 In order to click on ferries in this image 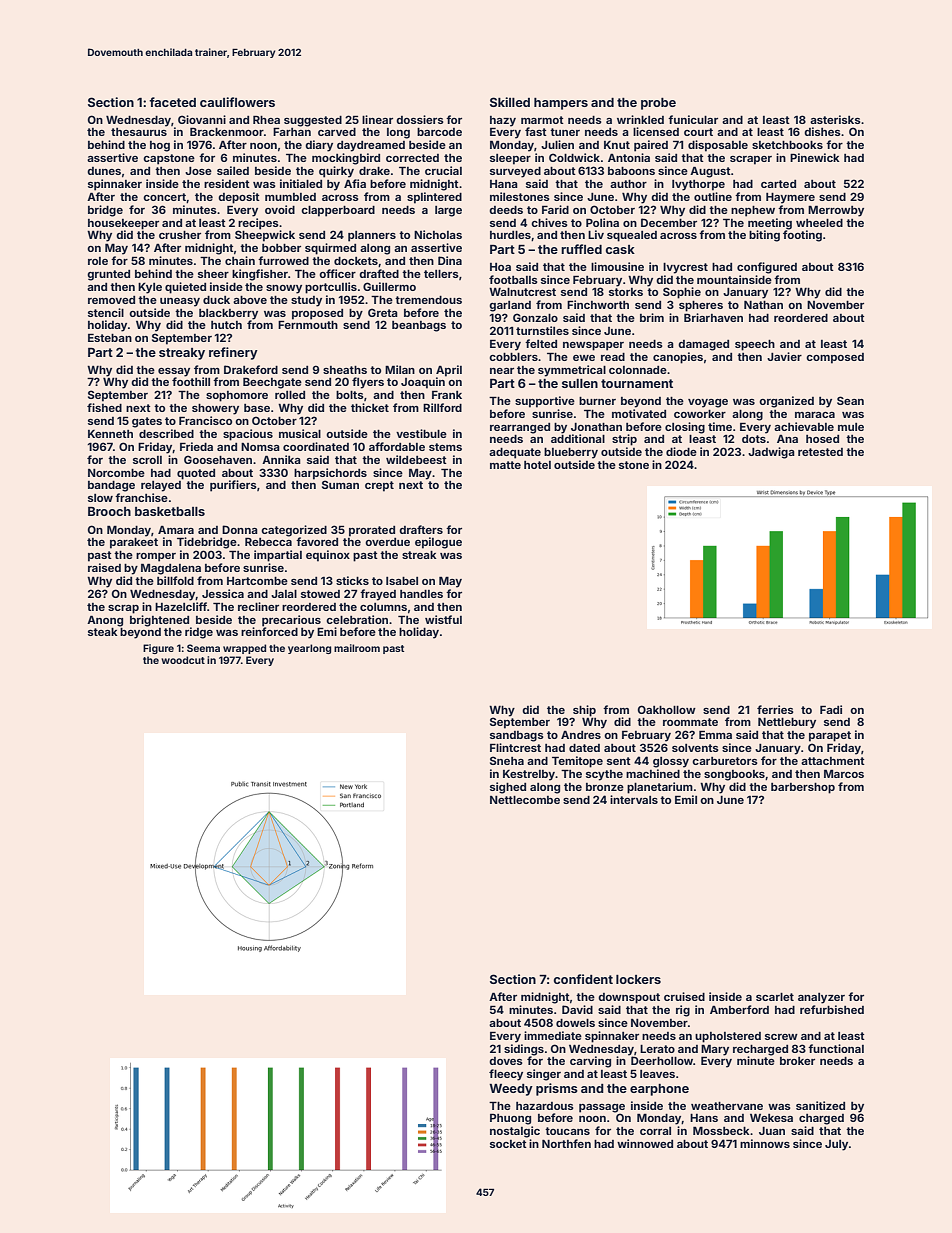, I will do `click(775, 709)`.
